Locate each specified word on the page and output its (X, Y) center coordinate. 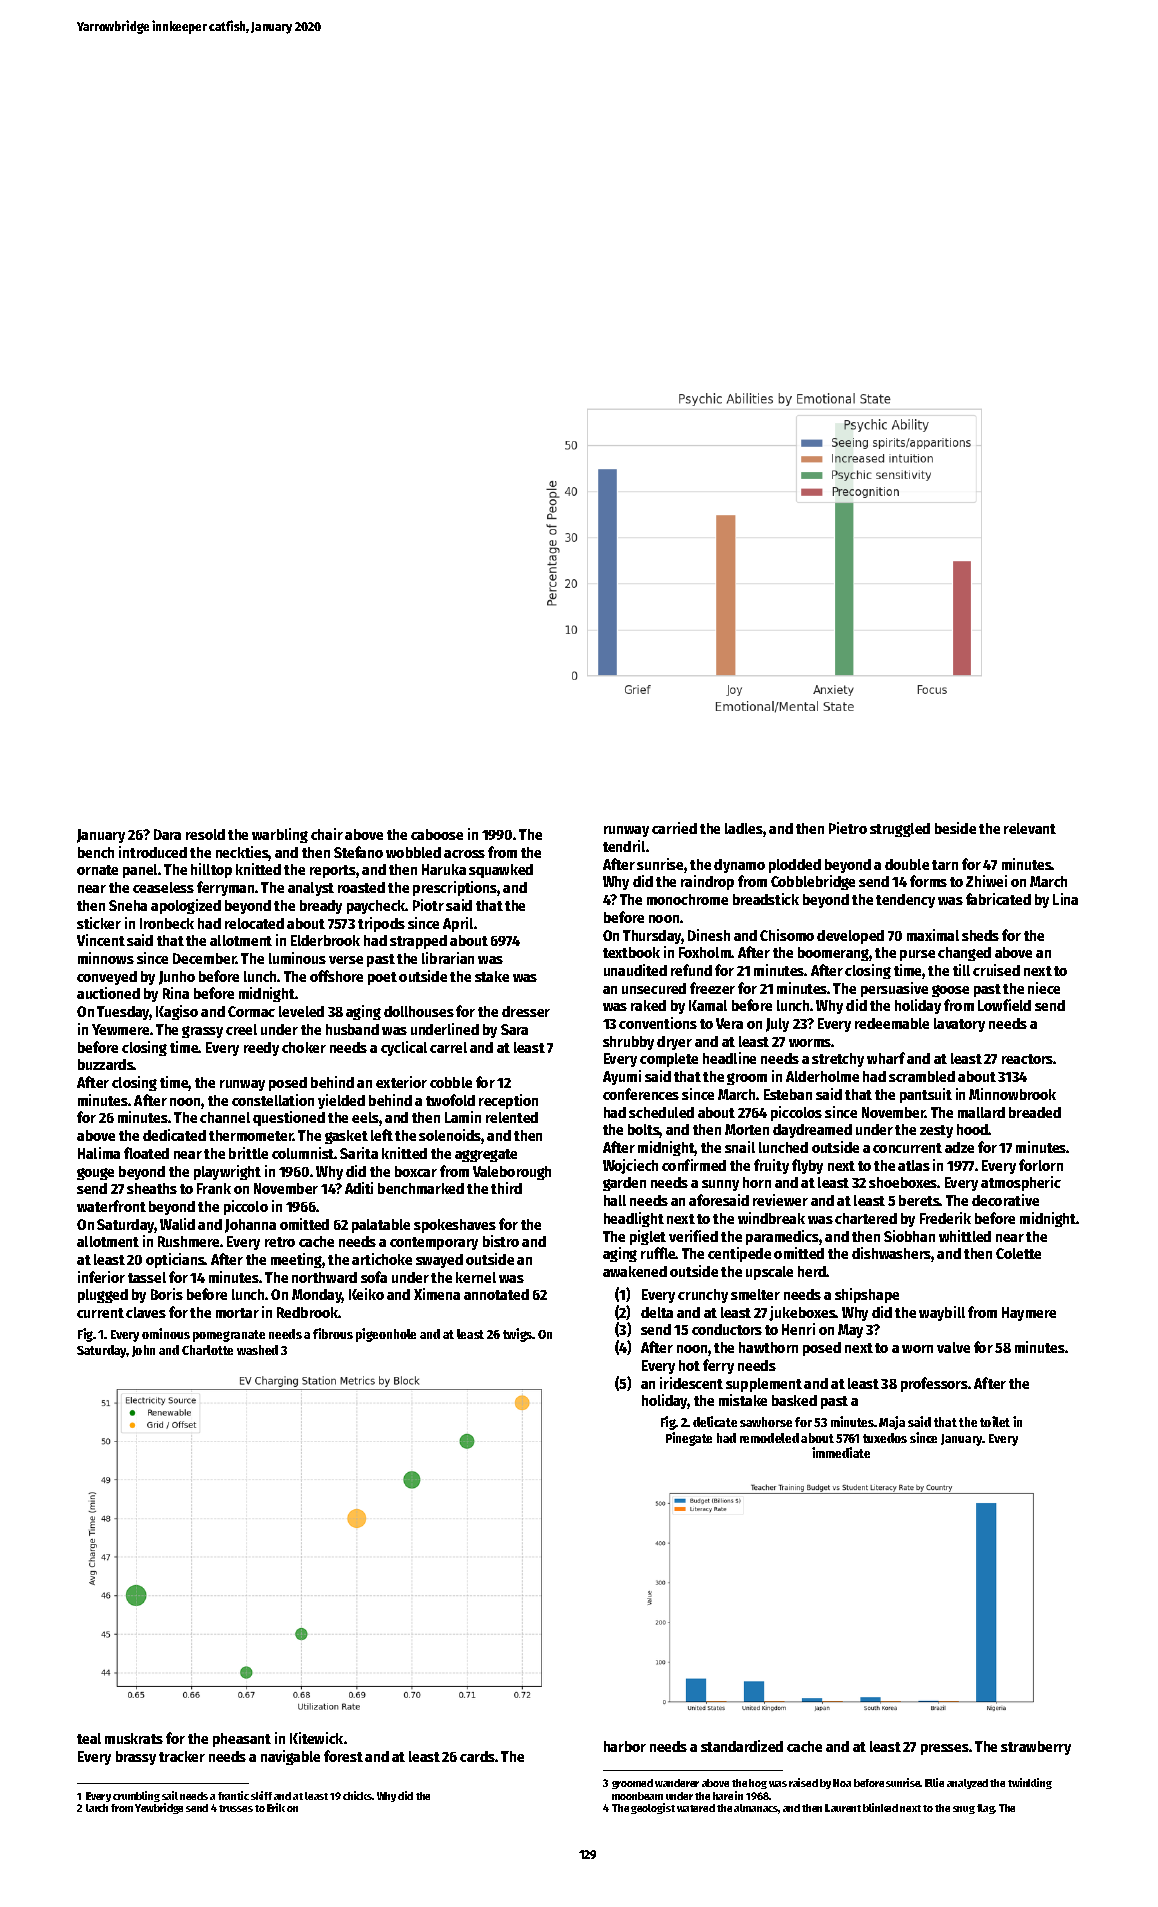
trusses (236, 1808)
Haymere (1029, 1314)
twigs (518, 1335)
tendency (905, 901)
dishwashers (891, 1253)
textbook (631, 952)
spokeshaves (455, 1226)
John (143, 1351)
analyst (311, 889)
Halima (99, 1153)
